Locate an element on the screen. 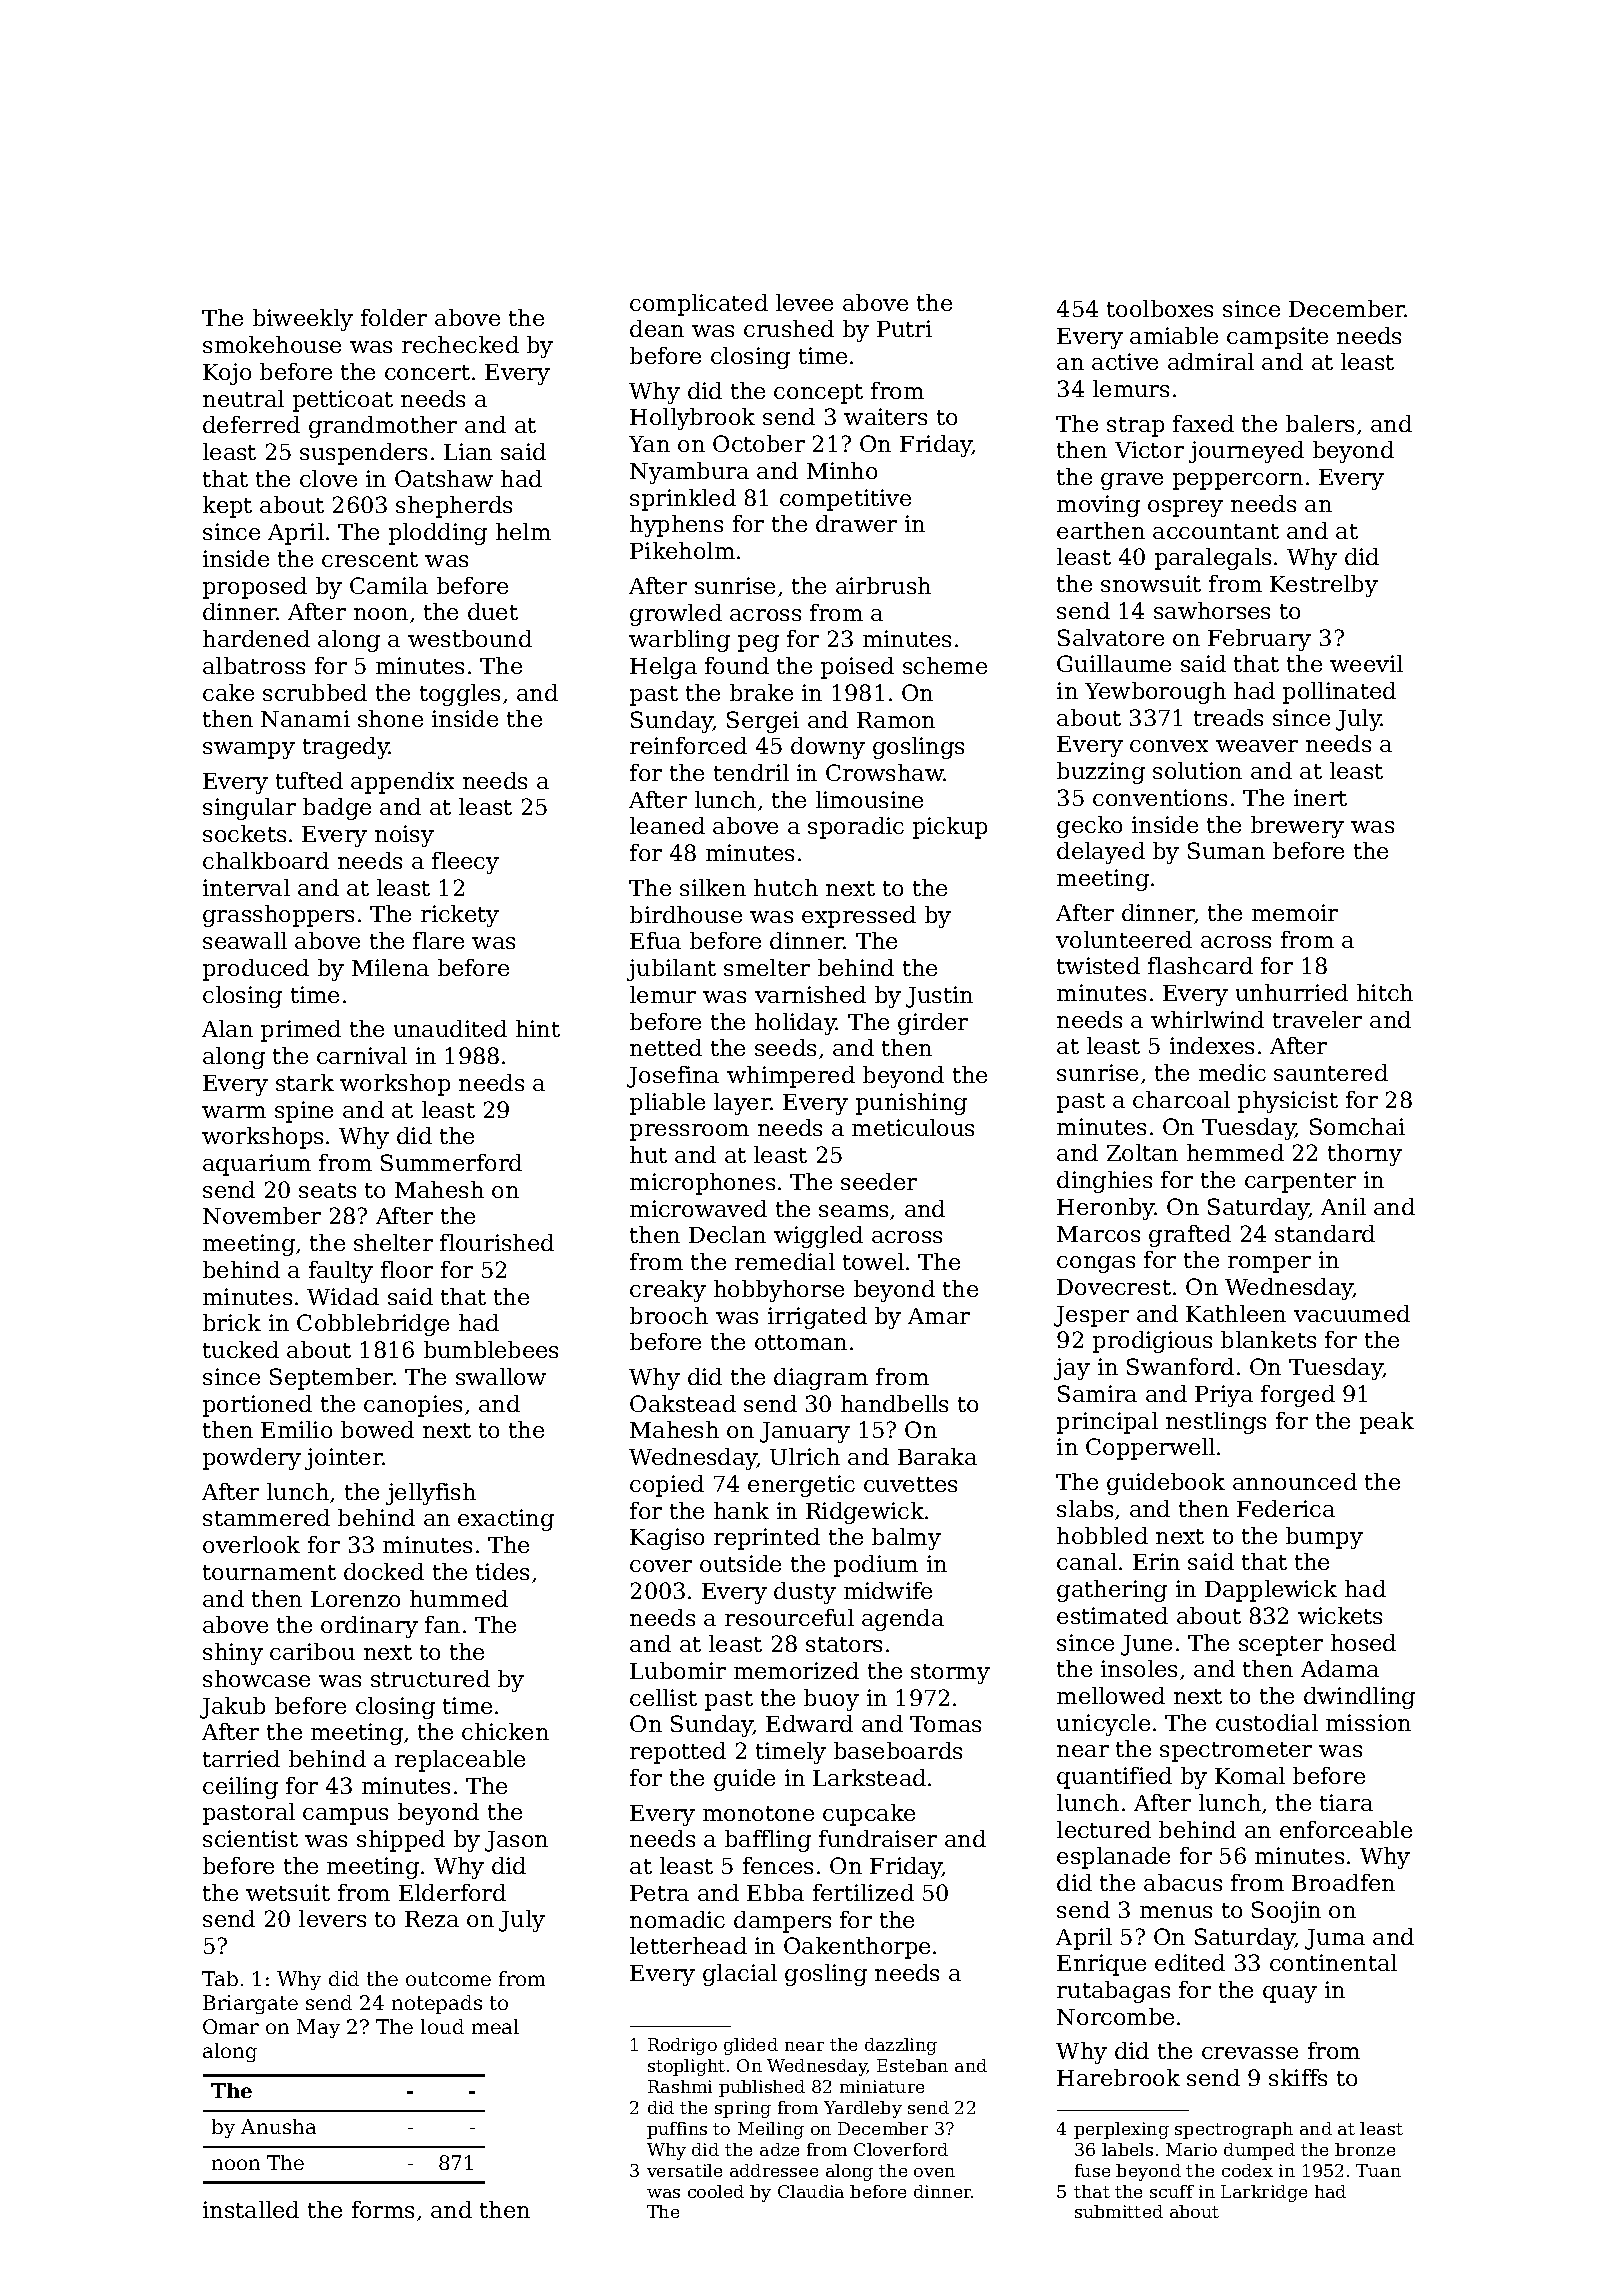 This screenshot has width=1620, height=2292. Putri is located at coordinates (904, 328).
